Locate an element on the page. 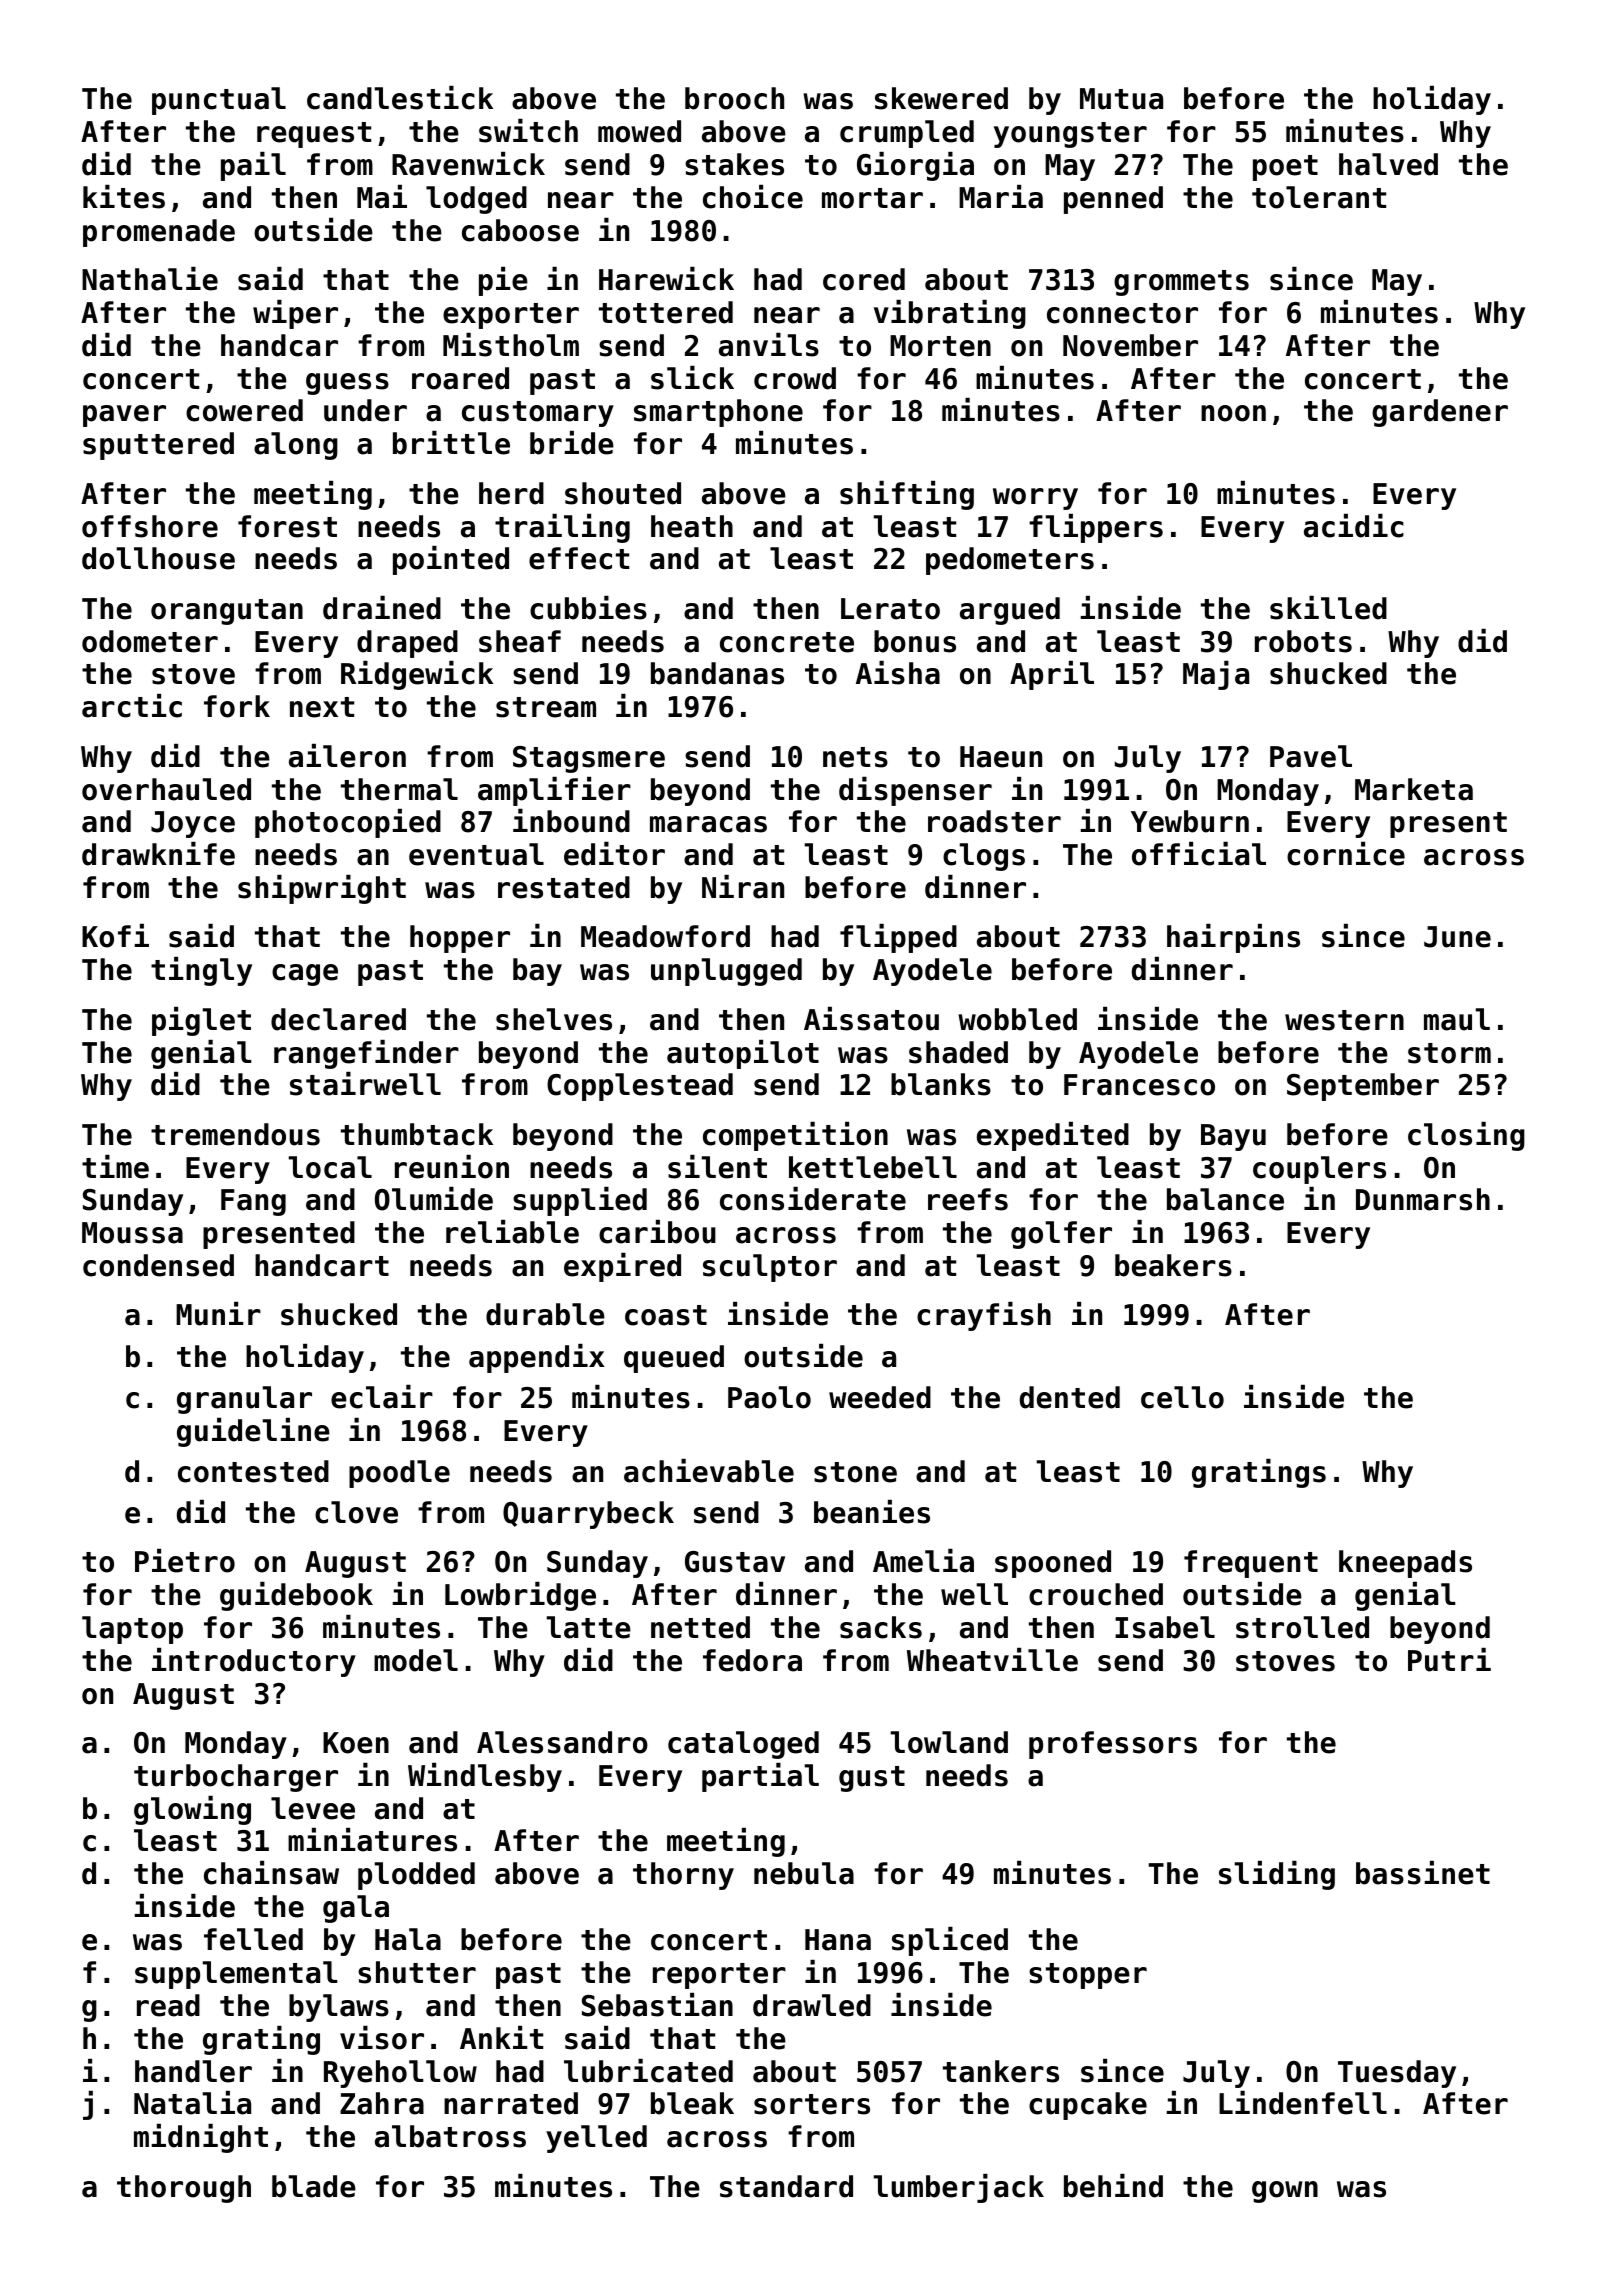 The height and width of the page is (2292, 1620). noon is located at coordinates (1233, 413).
